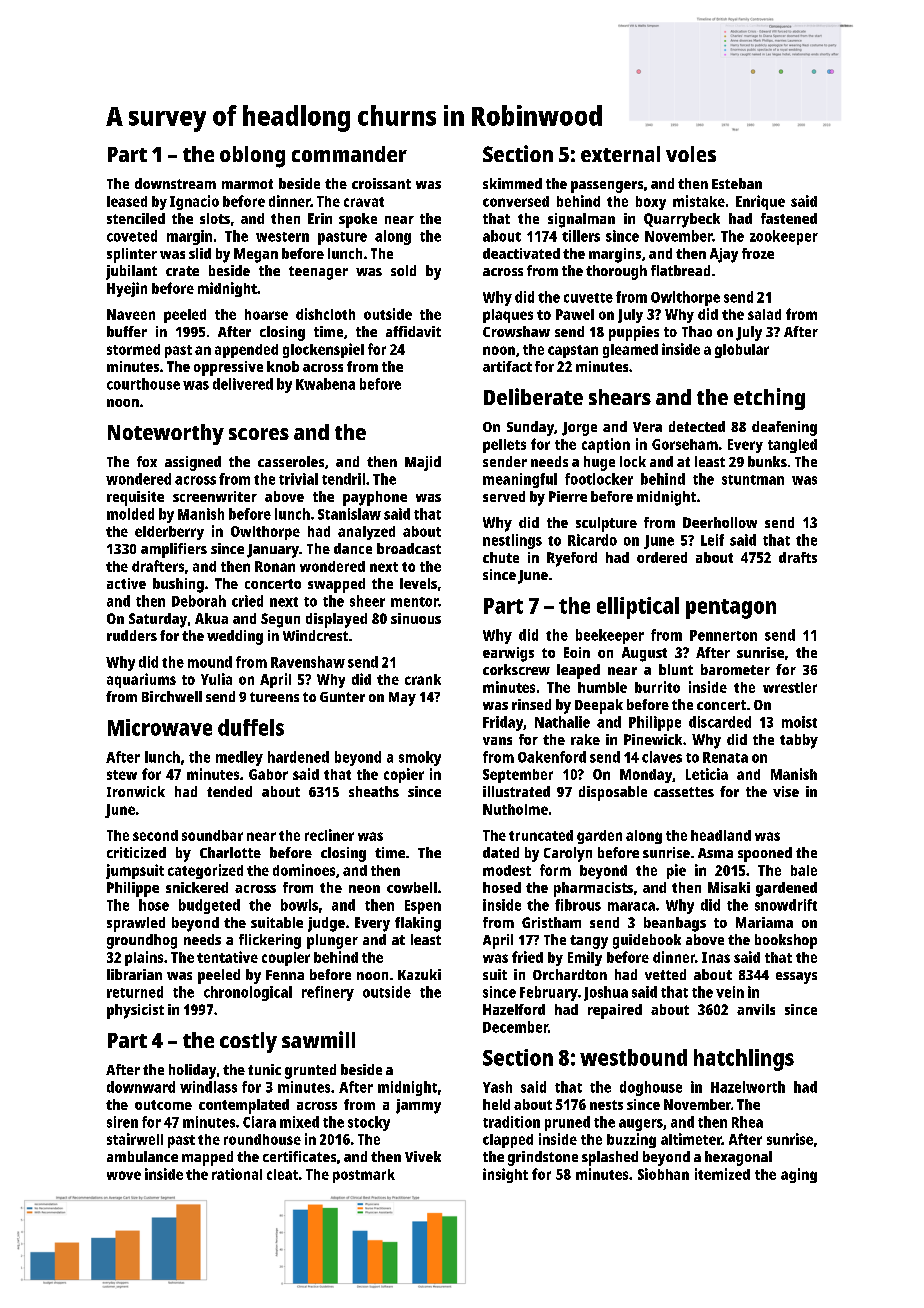 The image size is (924, 1308). Describe the element at coordinates (497, 741) in the screenshot. I see `vans` at that location.
